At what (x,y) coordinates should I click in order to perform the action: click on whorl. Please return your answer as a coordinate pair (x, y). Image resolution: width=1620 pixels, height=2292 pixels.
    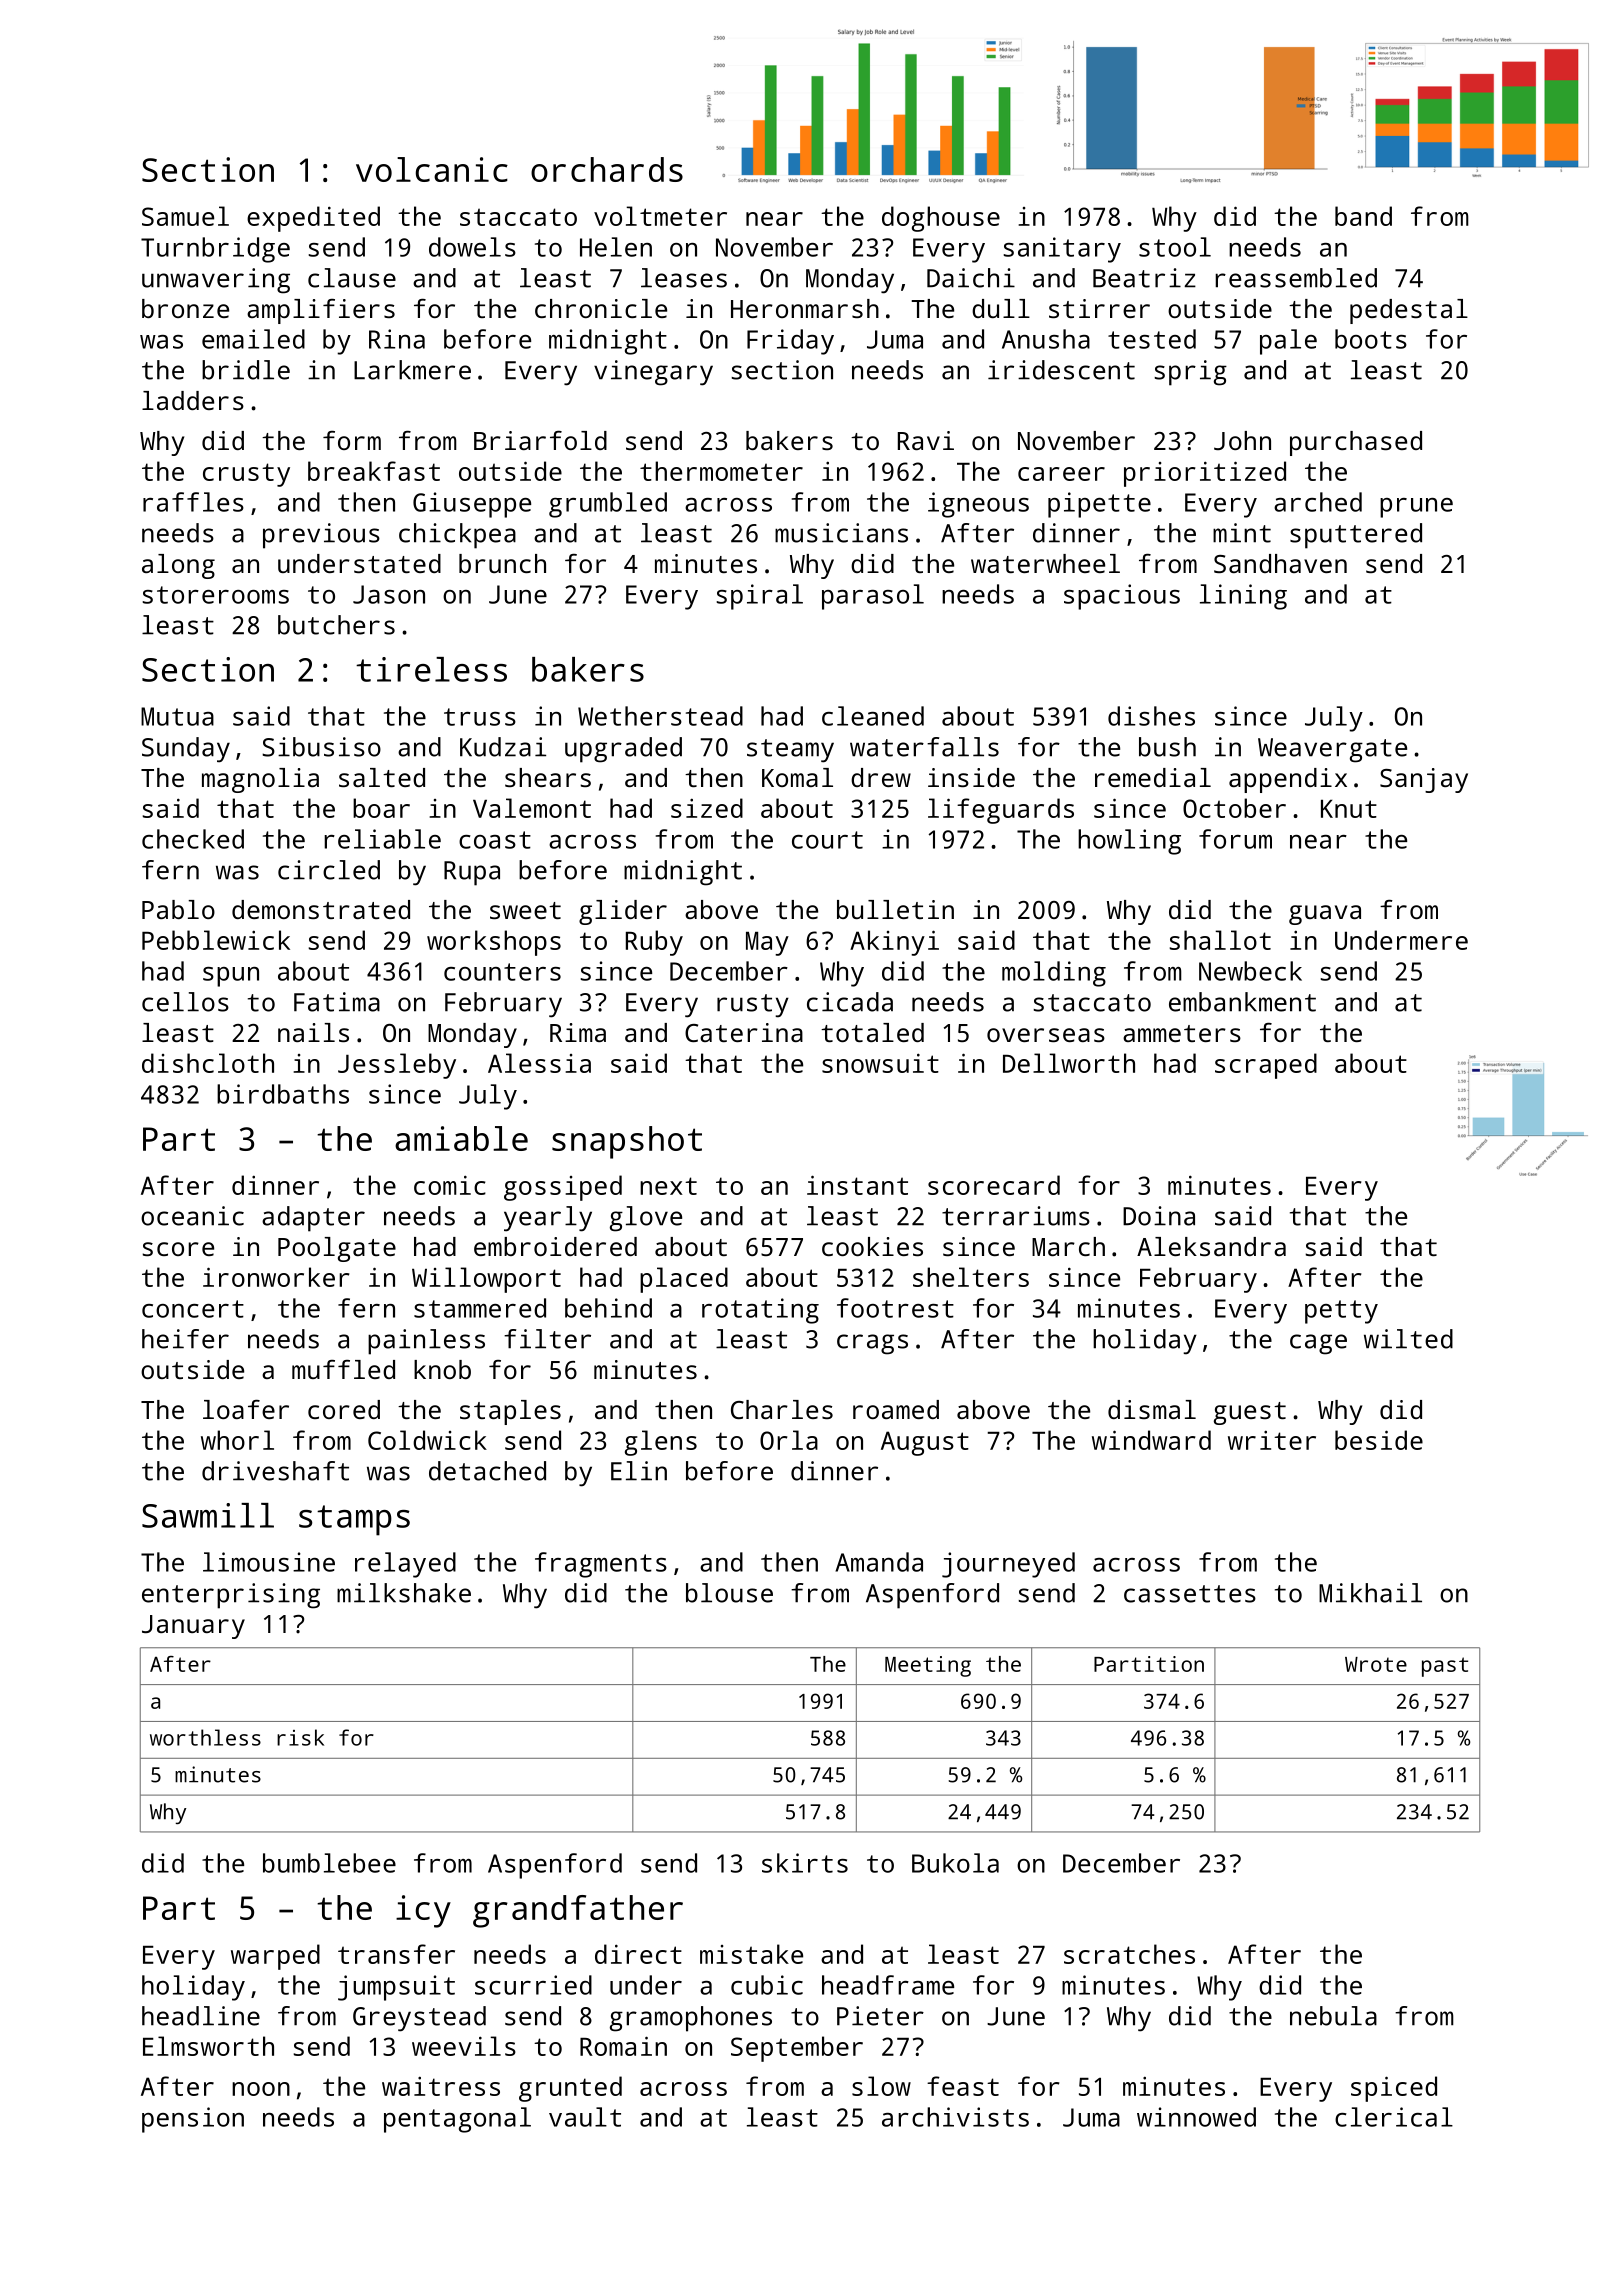
    Looking at the image, I should click on (237, 1440).
